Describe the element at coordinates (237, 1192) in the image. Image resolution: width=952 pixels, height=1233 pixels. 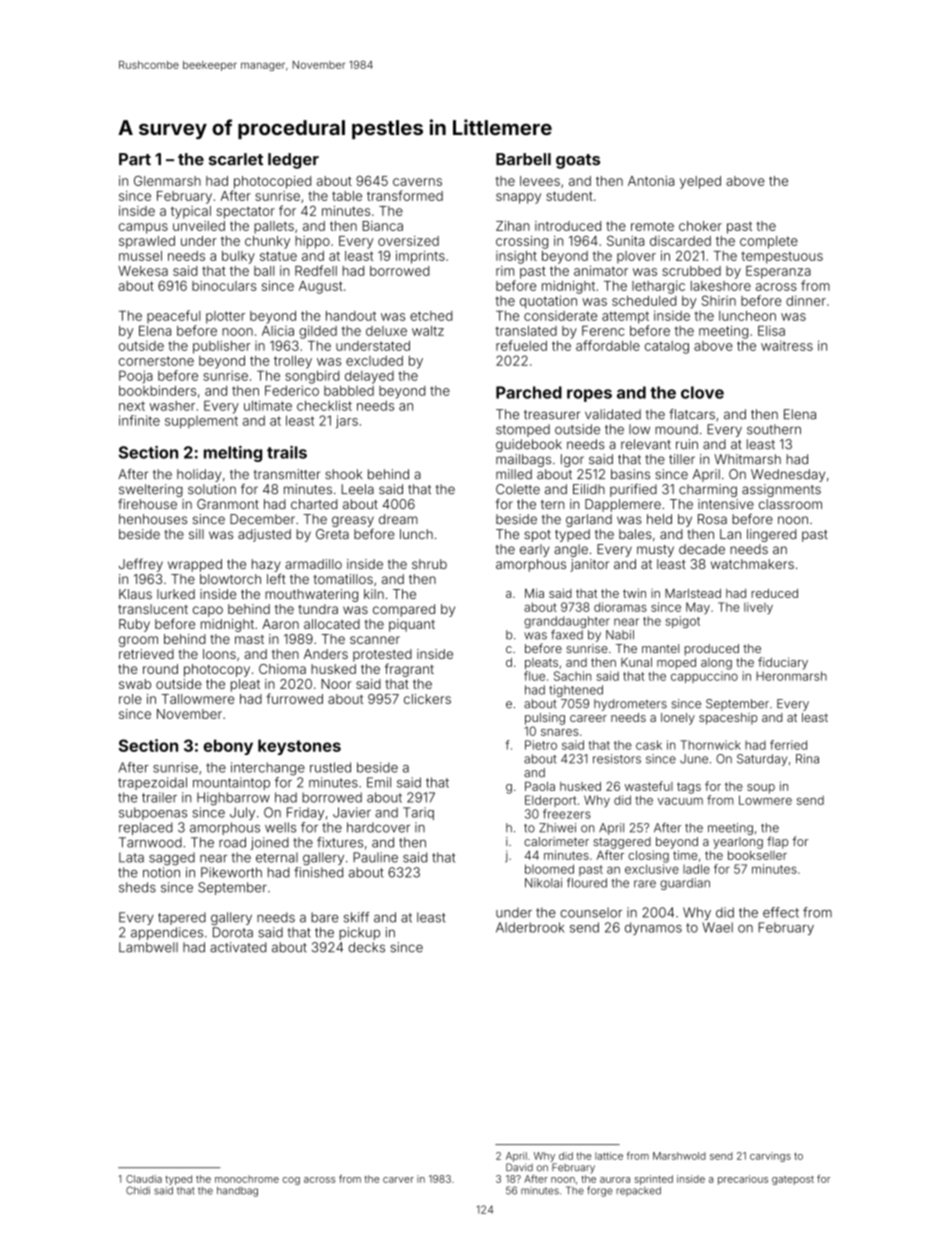
I see `handbag` at that location.
